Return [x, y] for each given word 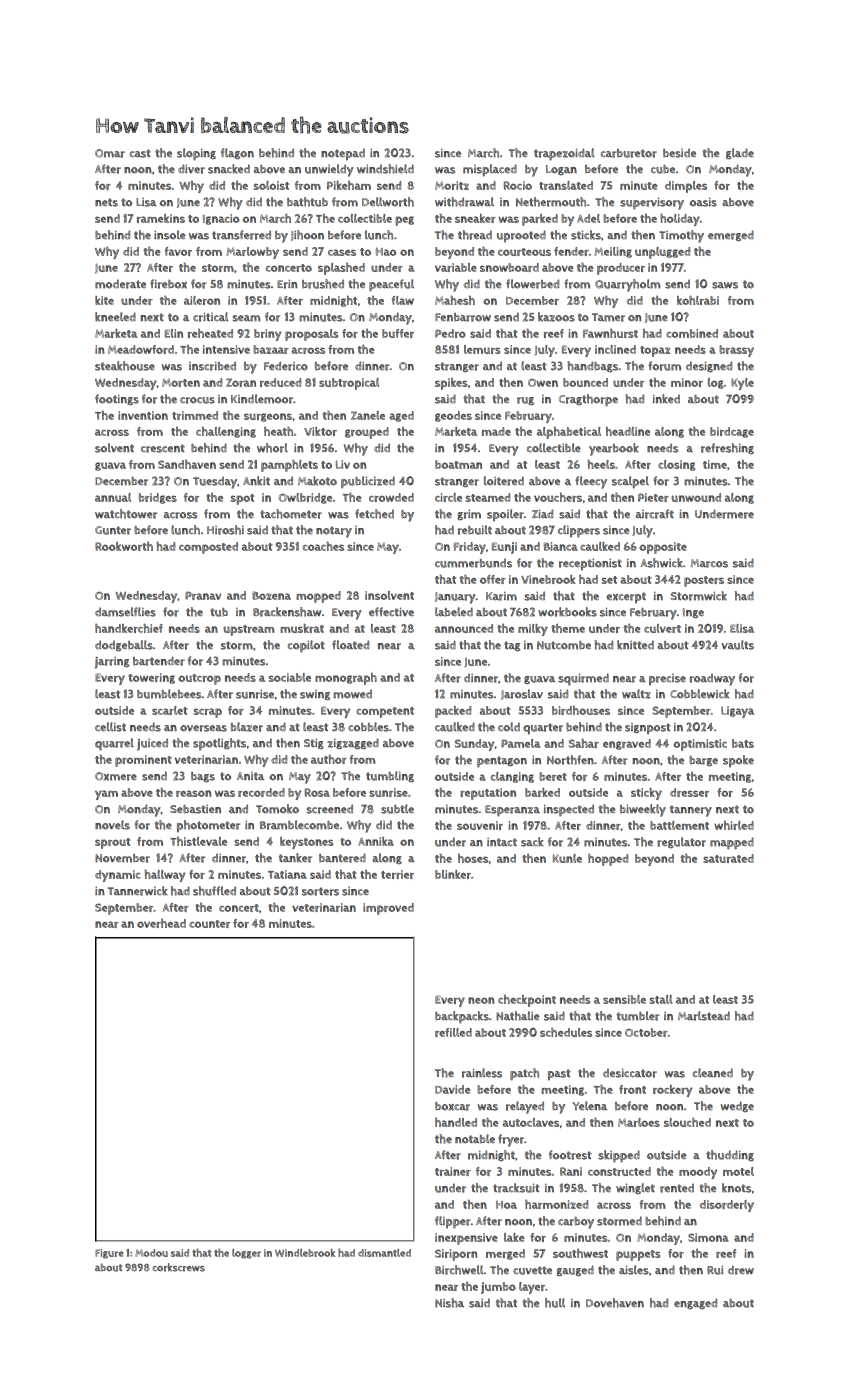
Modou [151, 1253]
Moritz [452, 185]
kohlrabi [698, 300]
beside [679, 153]
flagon [237, 153]
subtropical [349, 384]
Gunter [113, 530]
